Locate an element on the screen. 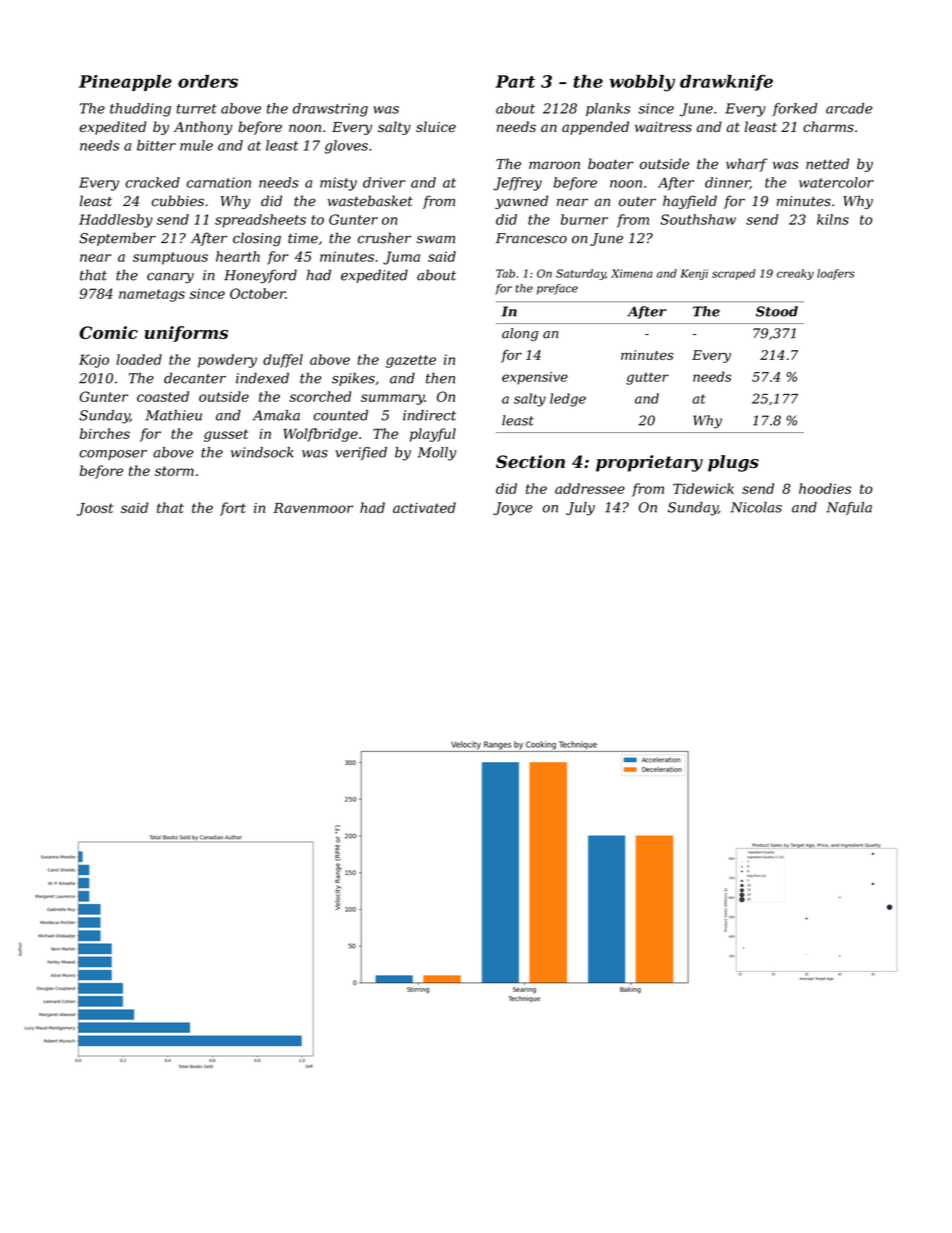 The height and width of the screenshot is (1233, 952). windsock is located at coordinates (262, 452).
